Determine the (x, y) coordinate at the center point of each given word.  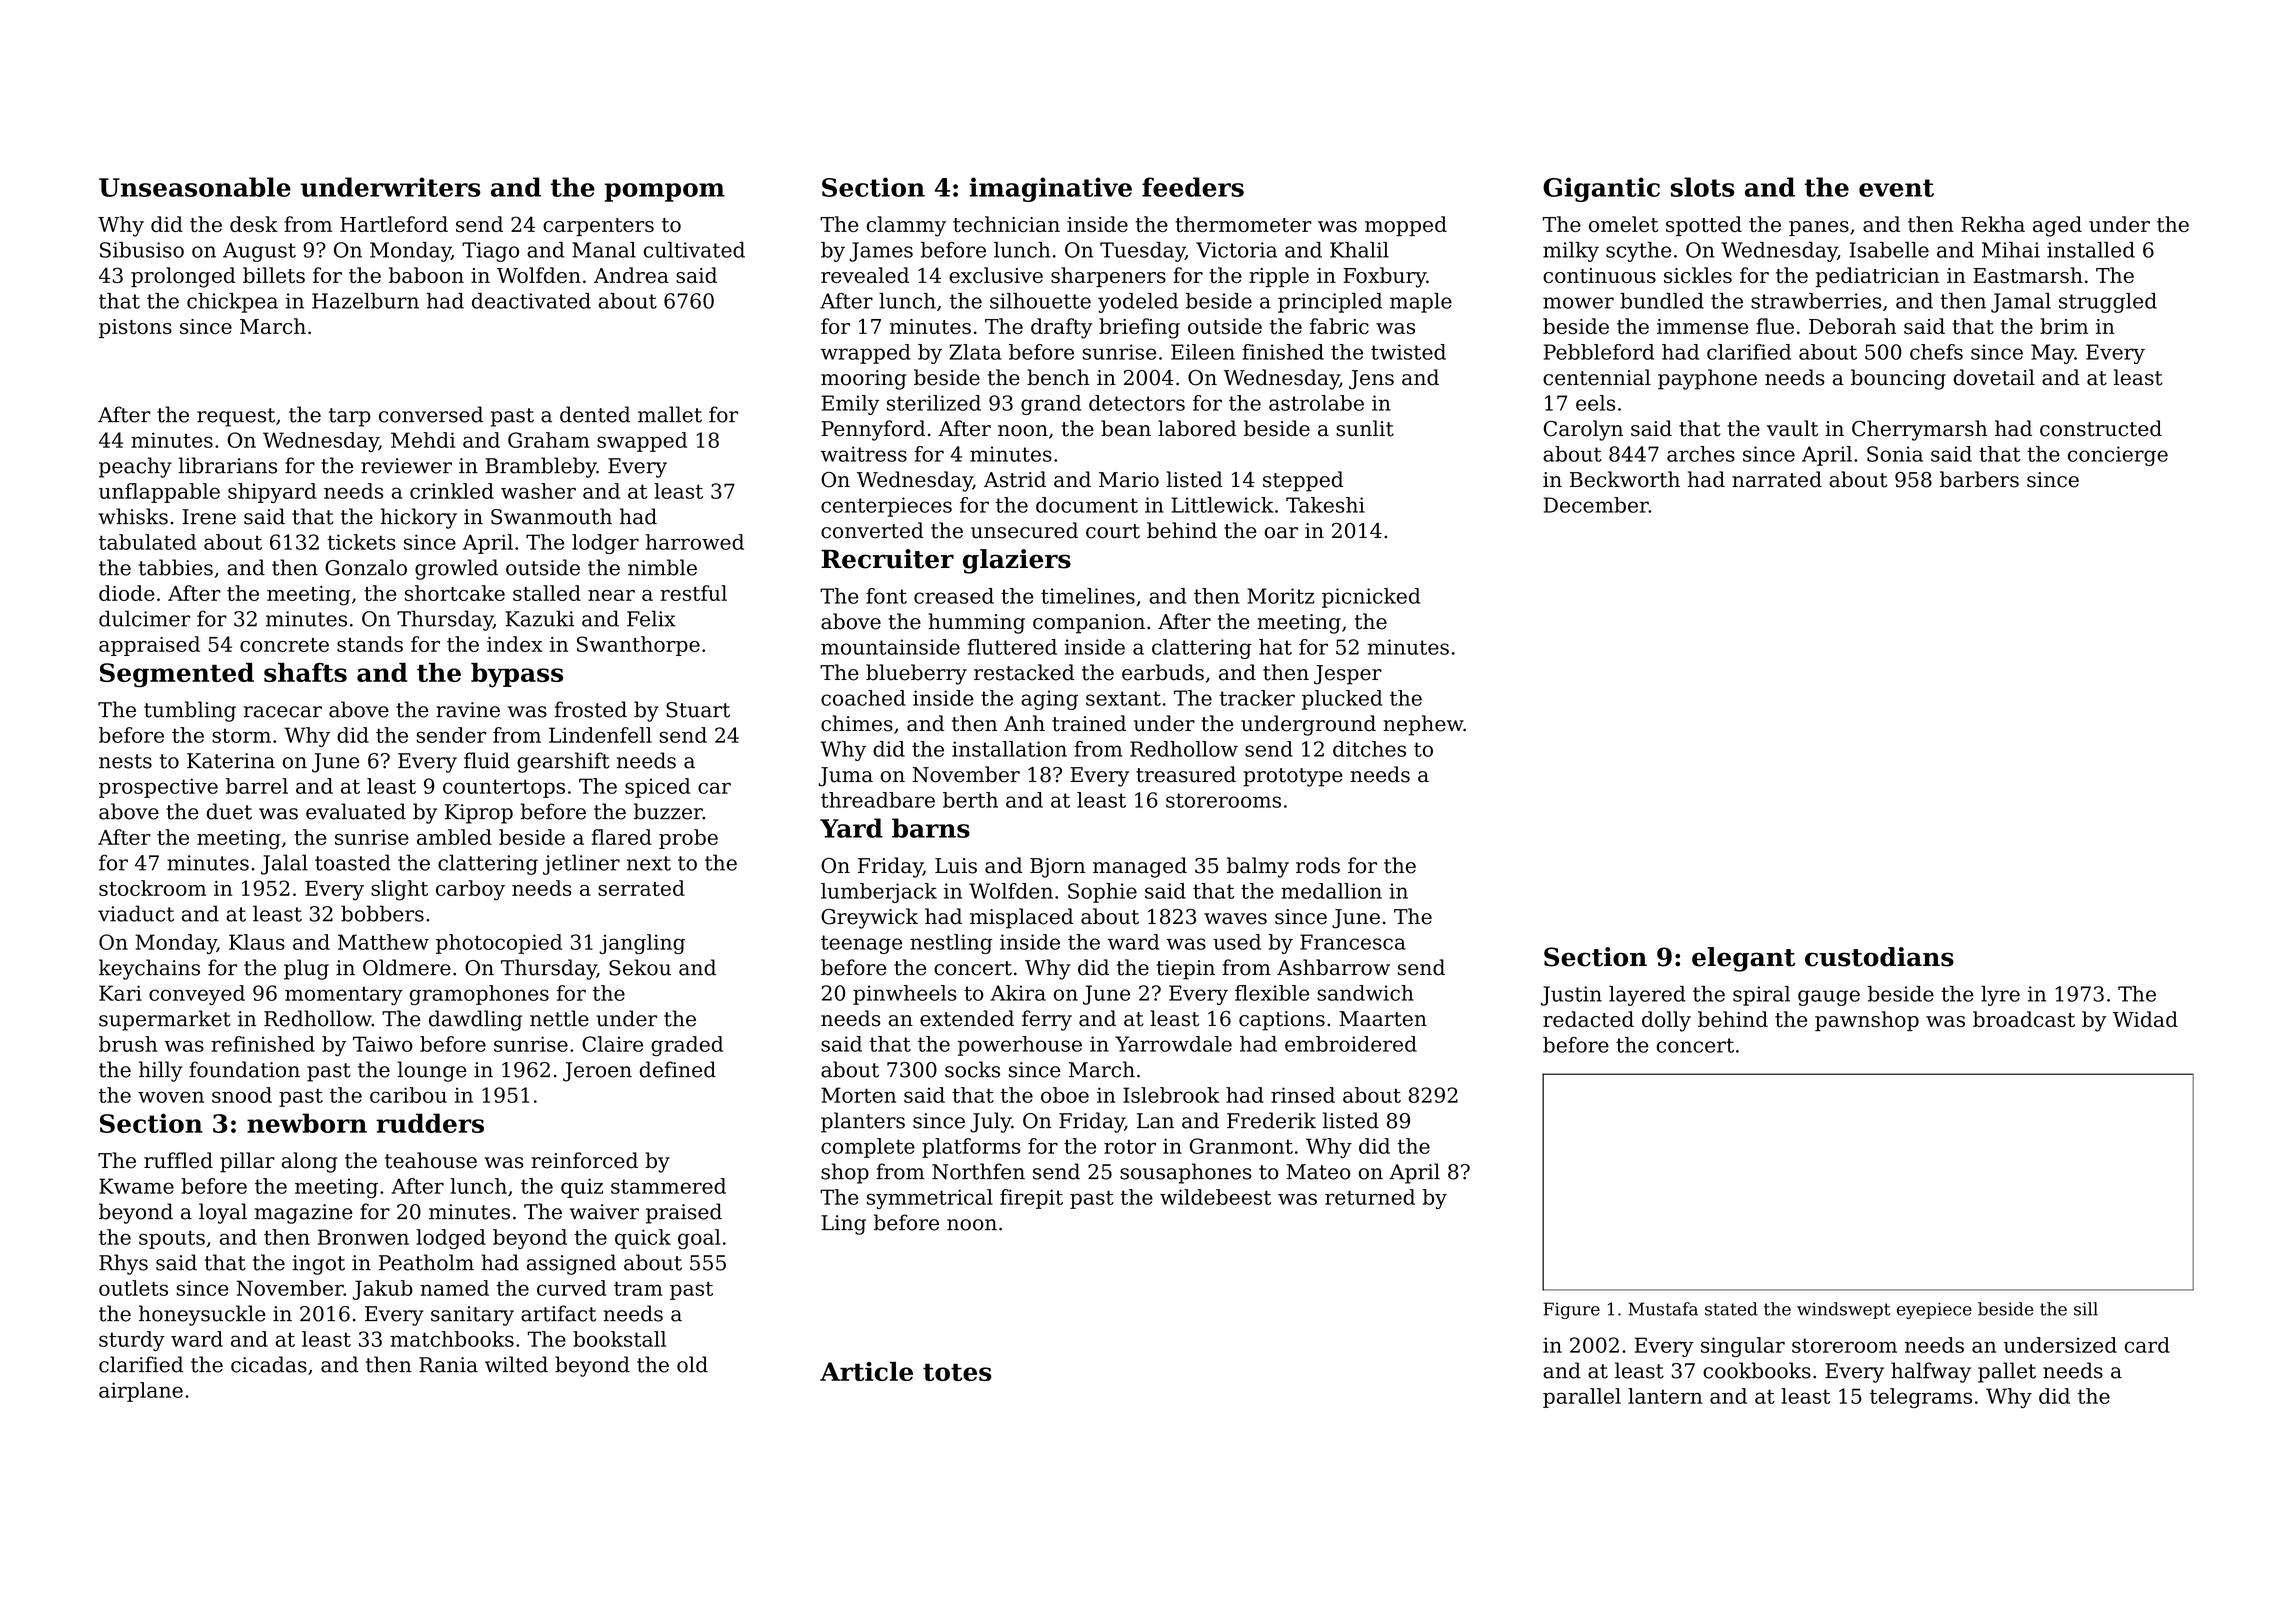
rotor (1130, 1146)
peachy (135, 467)
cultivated (694, 250)
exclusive (996, 275)
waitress (864, 454)
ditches (1369, 749)
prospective (158, 788)
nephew (1423, 725)
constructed (2101, 428)
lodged (451, 1239)
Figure (1571, 1310)
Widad (2145, 1019)
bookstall (619, 1339)
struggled (2108, 303)
